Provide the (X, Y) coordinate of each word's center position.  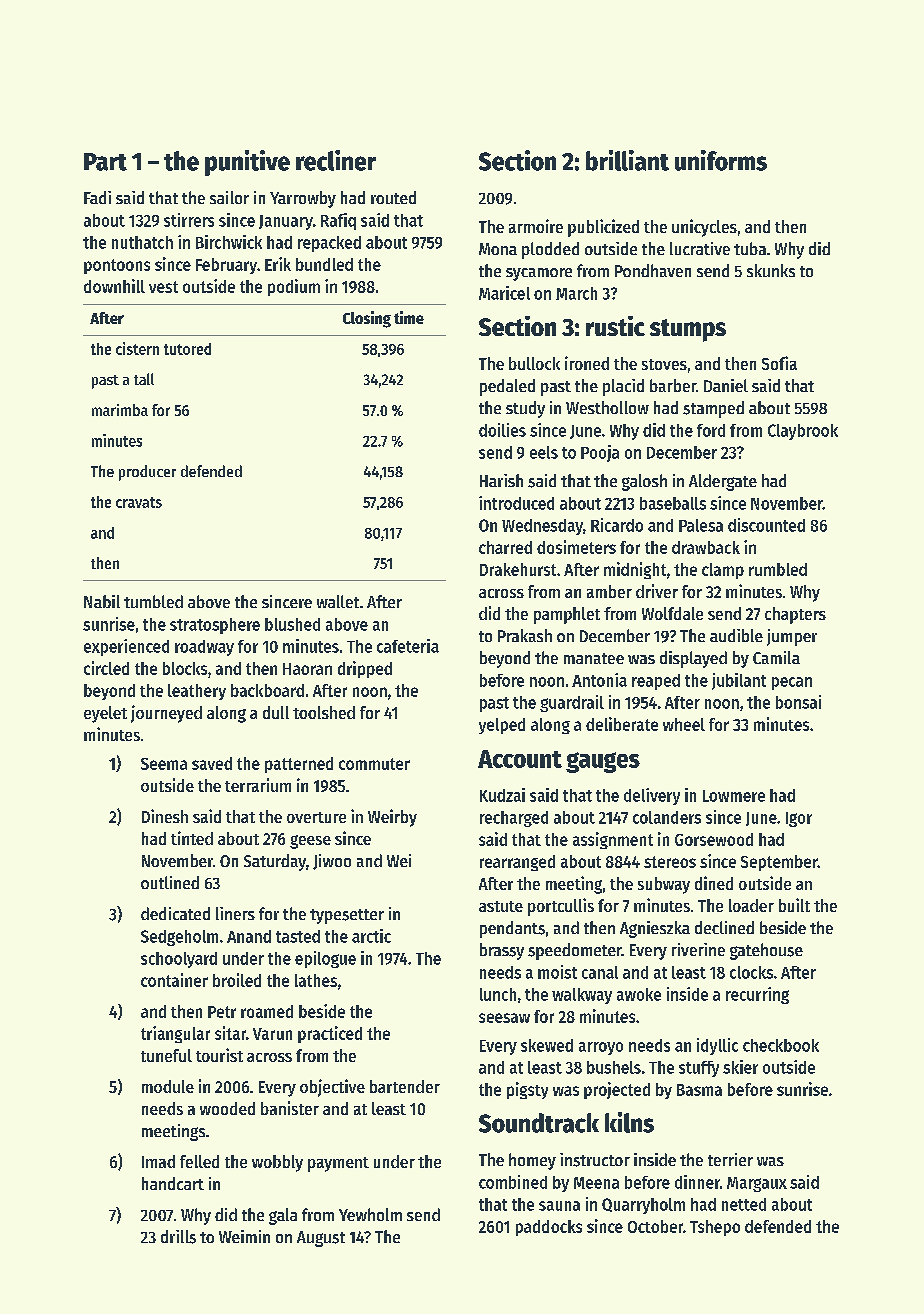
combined (513, 1182)
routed (393, 197)
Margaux (757, 1184)
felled (199, 1161)
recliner (336, 160)
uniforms (721, 160)
